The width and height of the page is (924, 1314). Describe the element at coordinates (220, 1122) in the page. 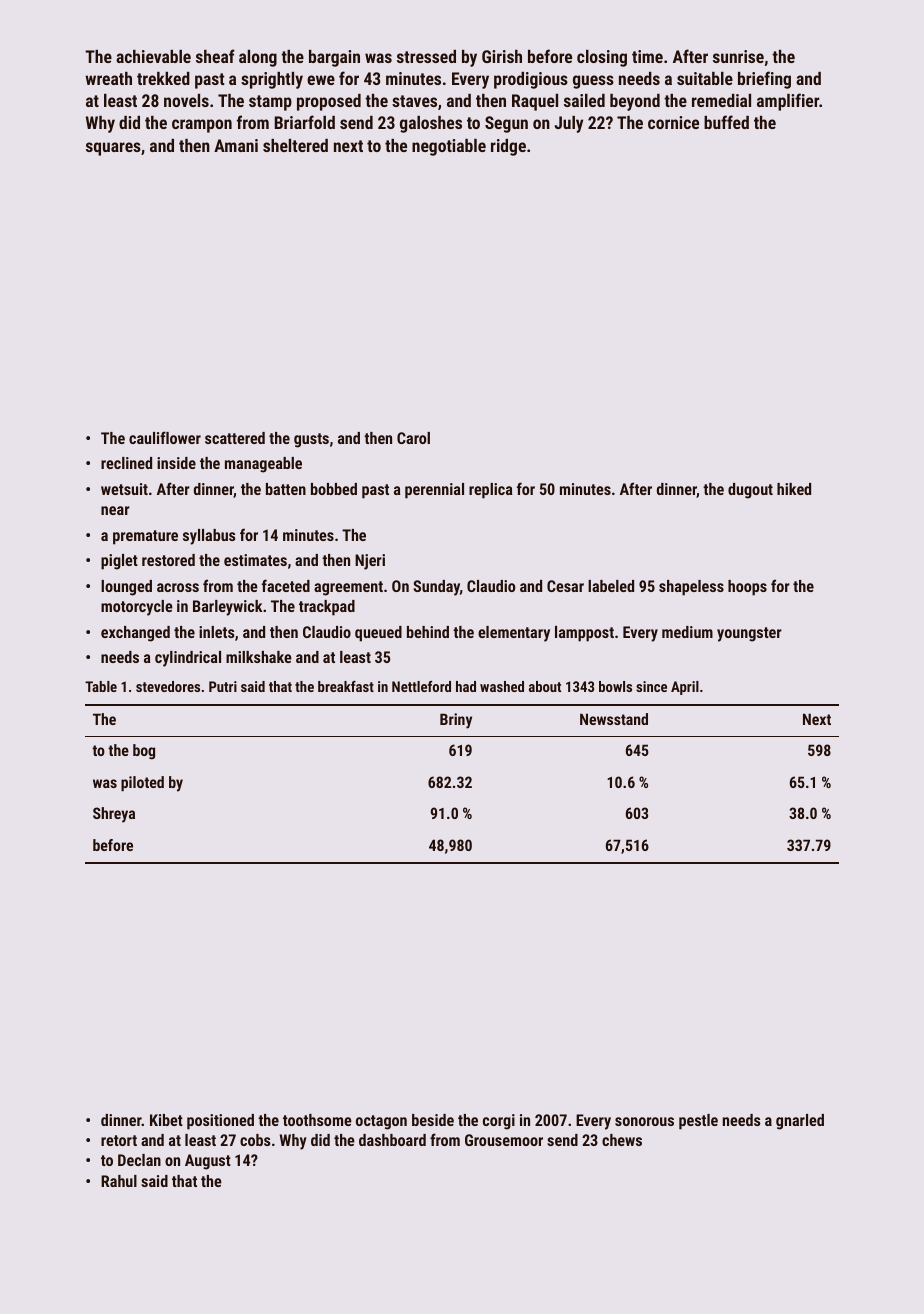

I see `positioned` at that location.
